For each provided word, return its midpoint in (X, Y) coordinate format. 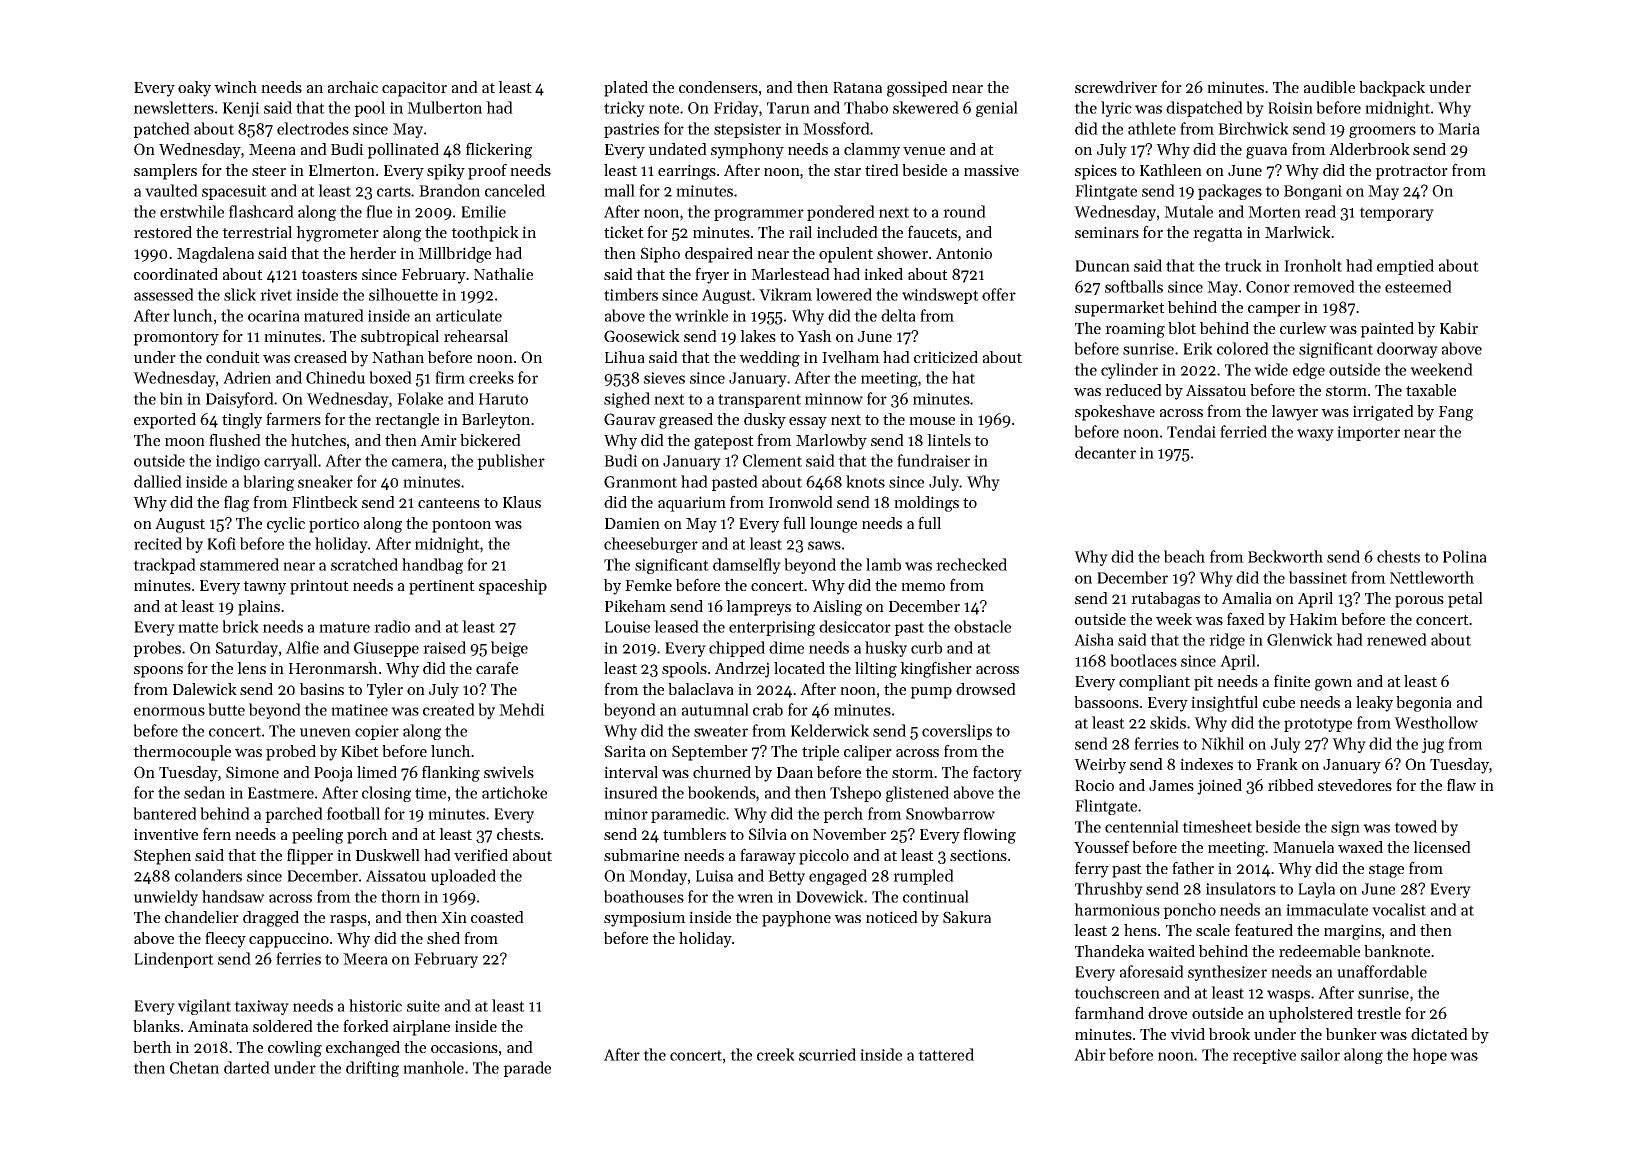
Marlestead (790, 274)
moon (185, 442)
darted (247, 1067)
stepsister (747, 130)
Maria (1459, 129)
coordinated (176, 274)
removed (1324, 286)
